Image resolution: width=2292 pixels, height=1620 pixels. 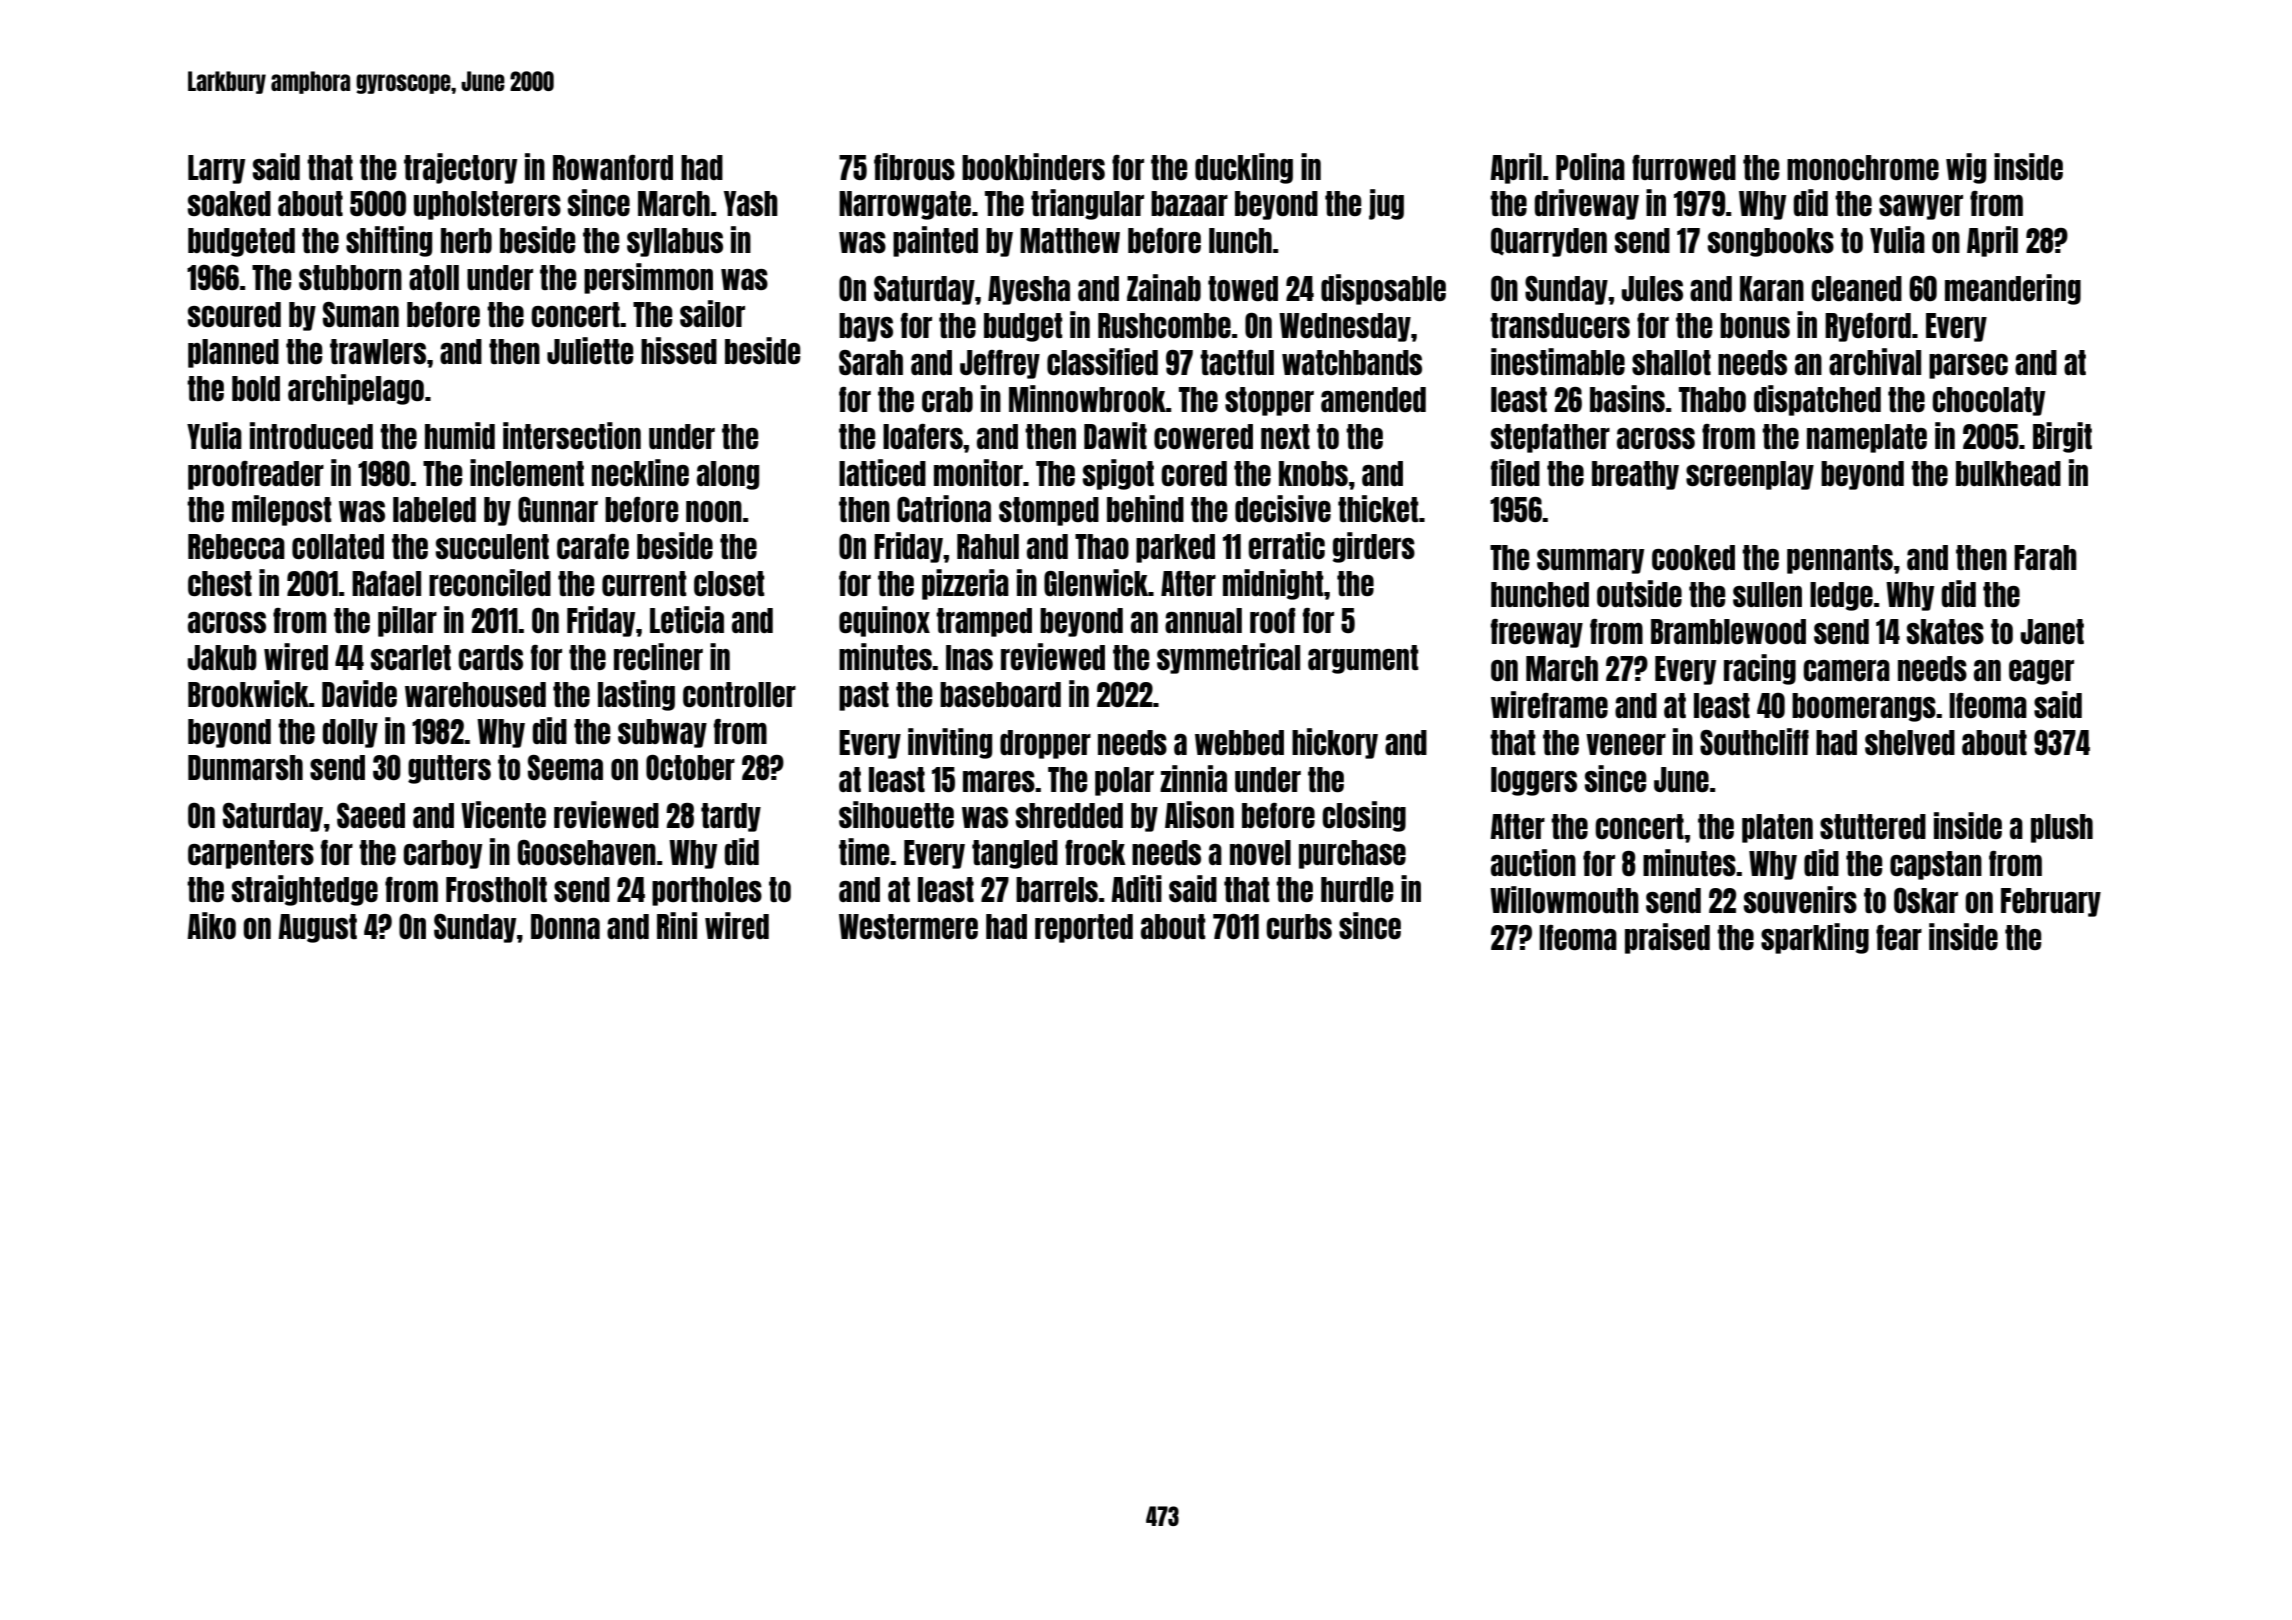 What do you see at coordinates (871, 362) in the screenshot?
I see `Sarah` at bounding box center [871, 362].
